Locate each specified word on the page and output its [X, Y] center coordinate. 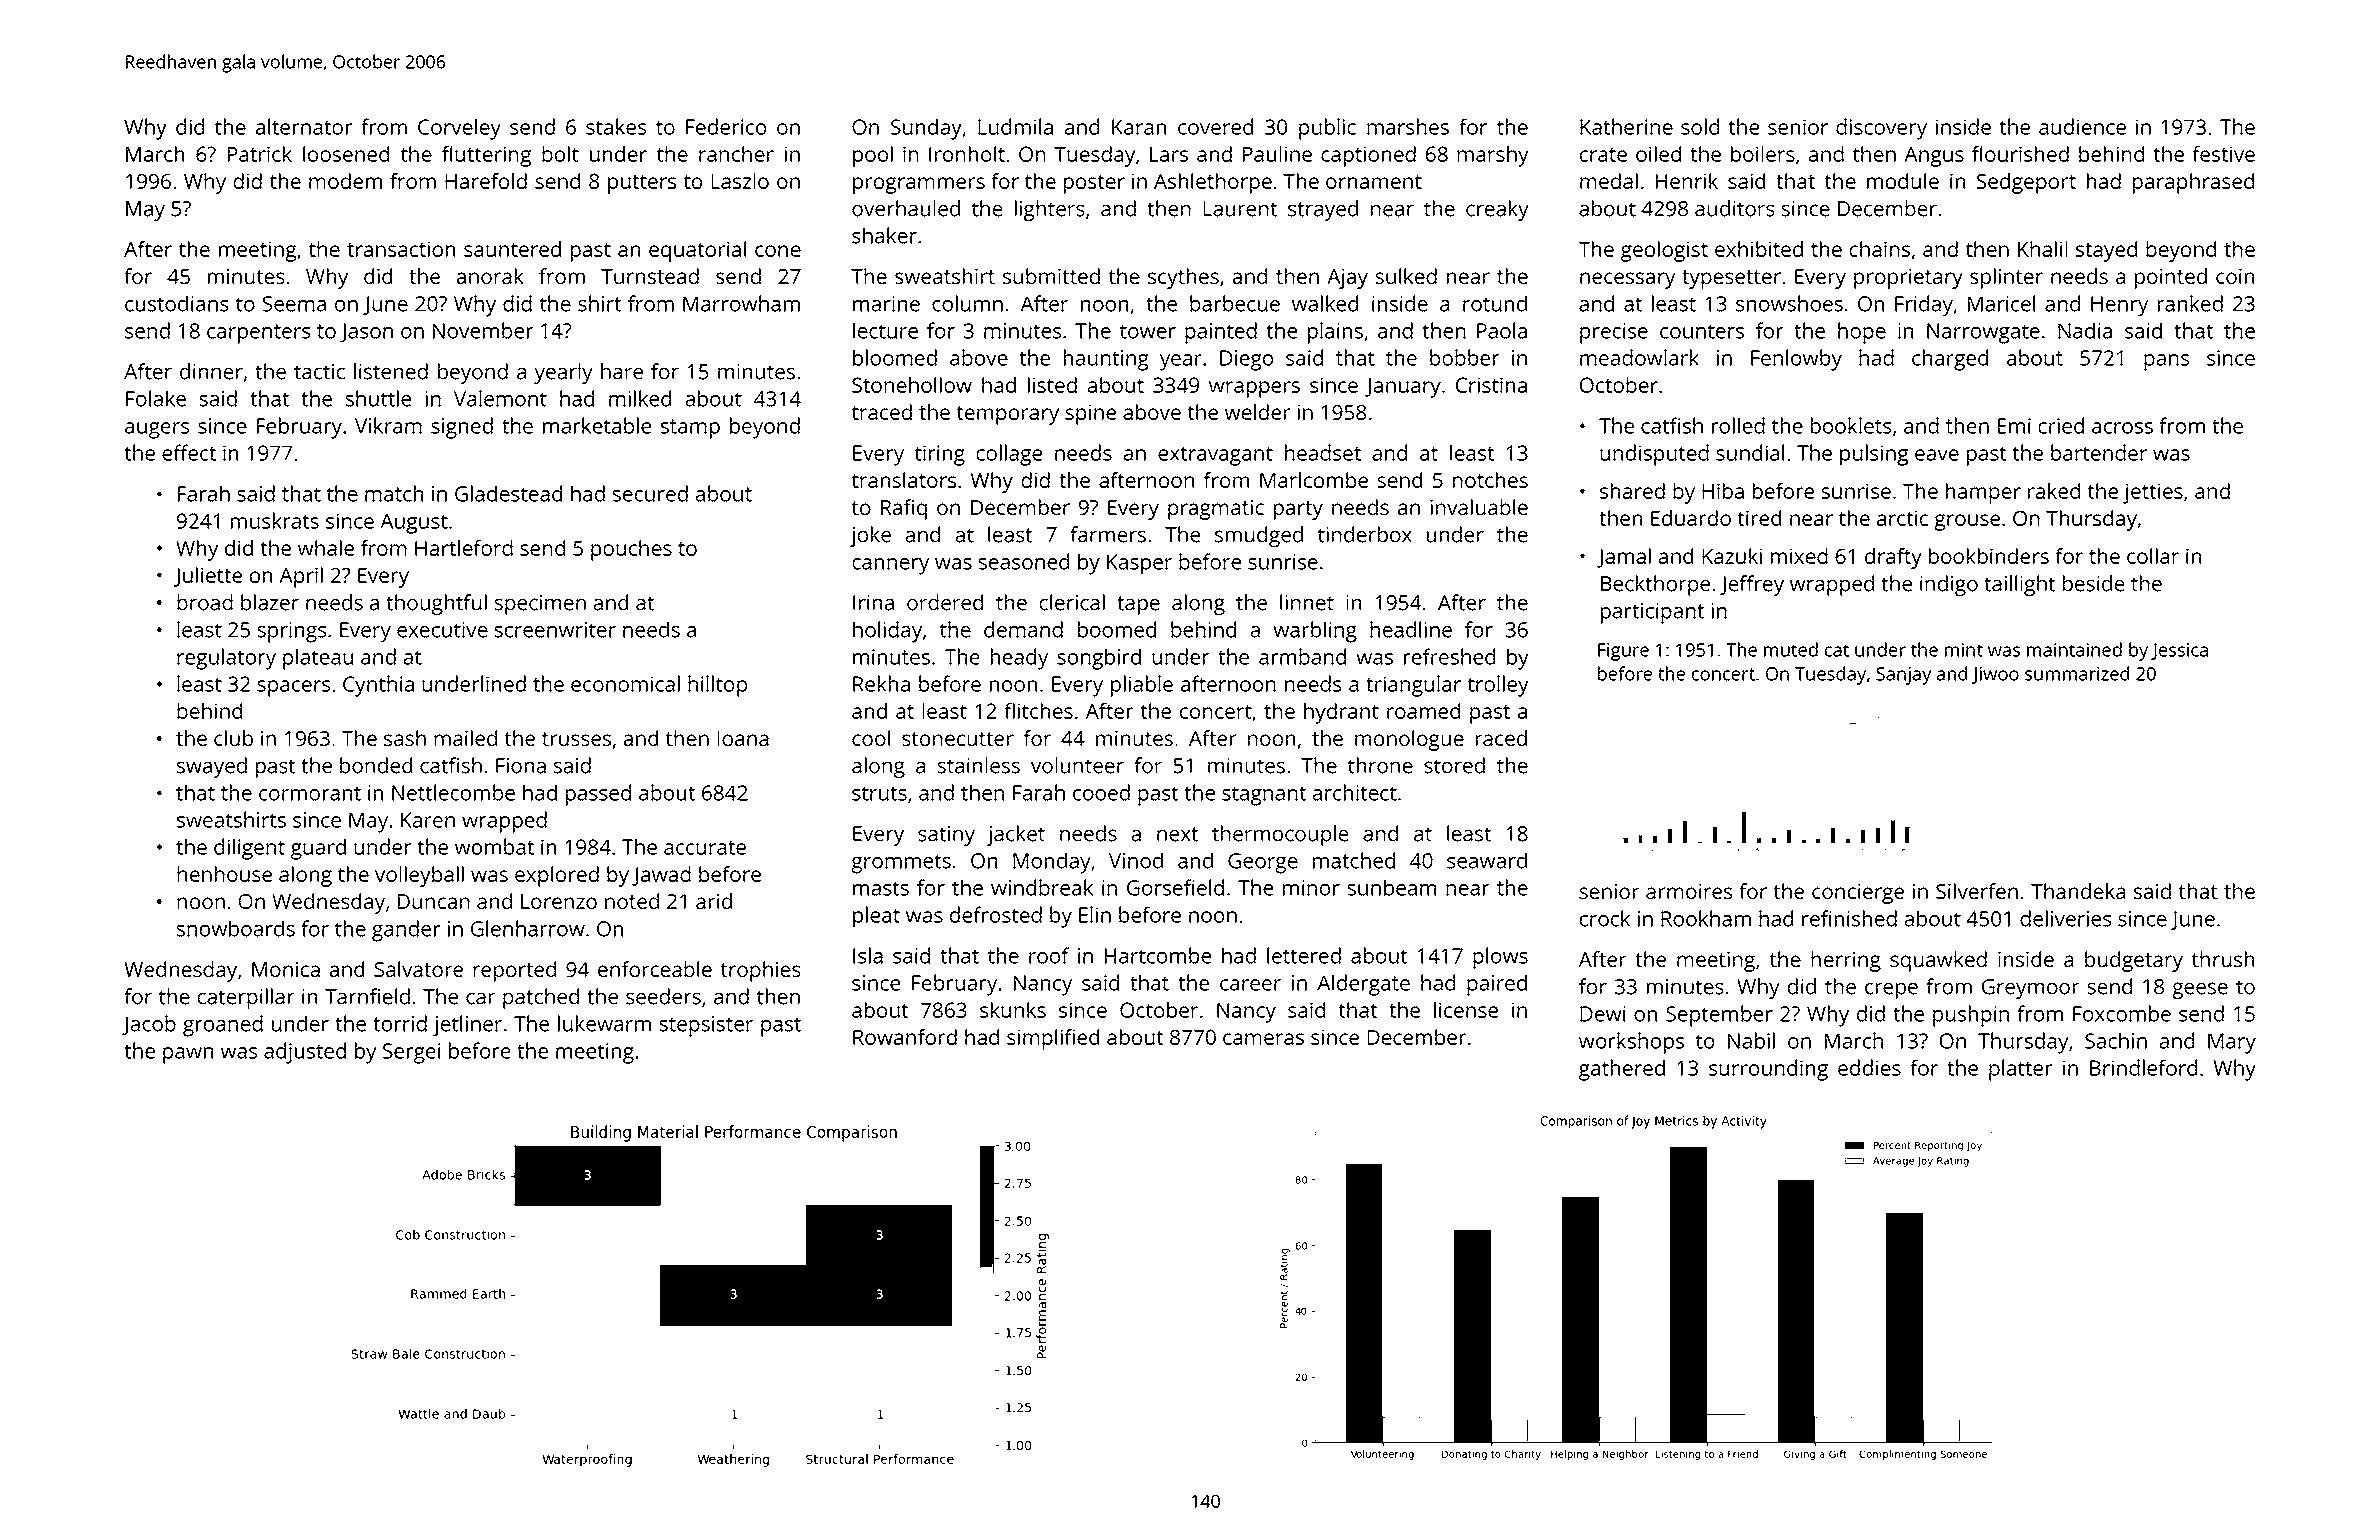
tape [1138, 605]
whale [326, 548]
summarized [2077, 673]
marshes [1408, 126]
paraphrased [2193, 183]
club [233, 738]
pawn [188, 1055]
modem [345, 181]
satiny [946, 836]
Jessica [2179, 651]
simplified [1053, 1039]
